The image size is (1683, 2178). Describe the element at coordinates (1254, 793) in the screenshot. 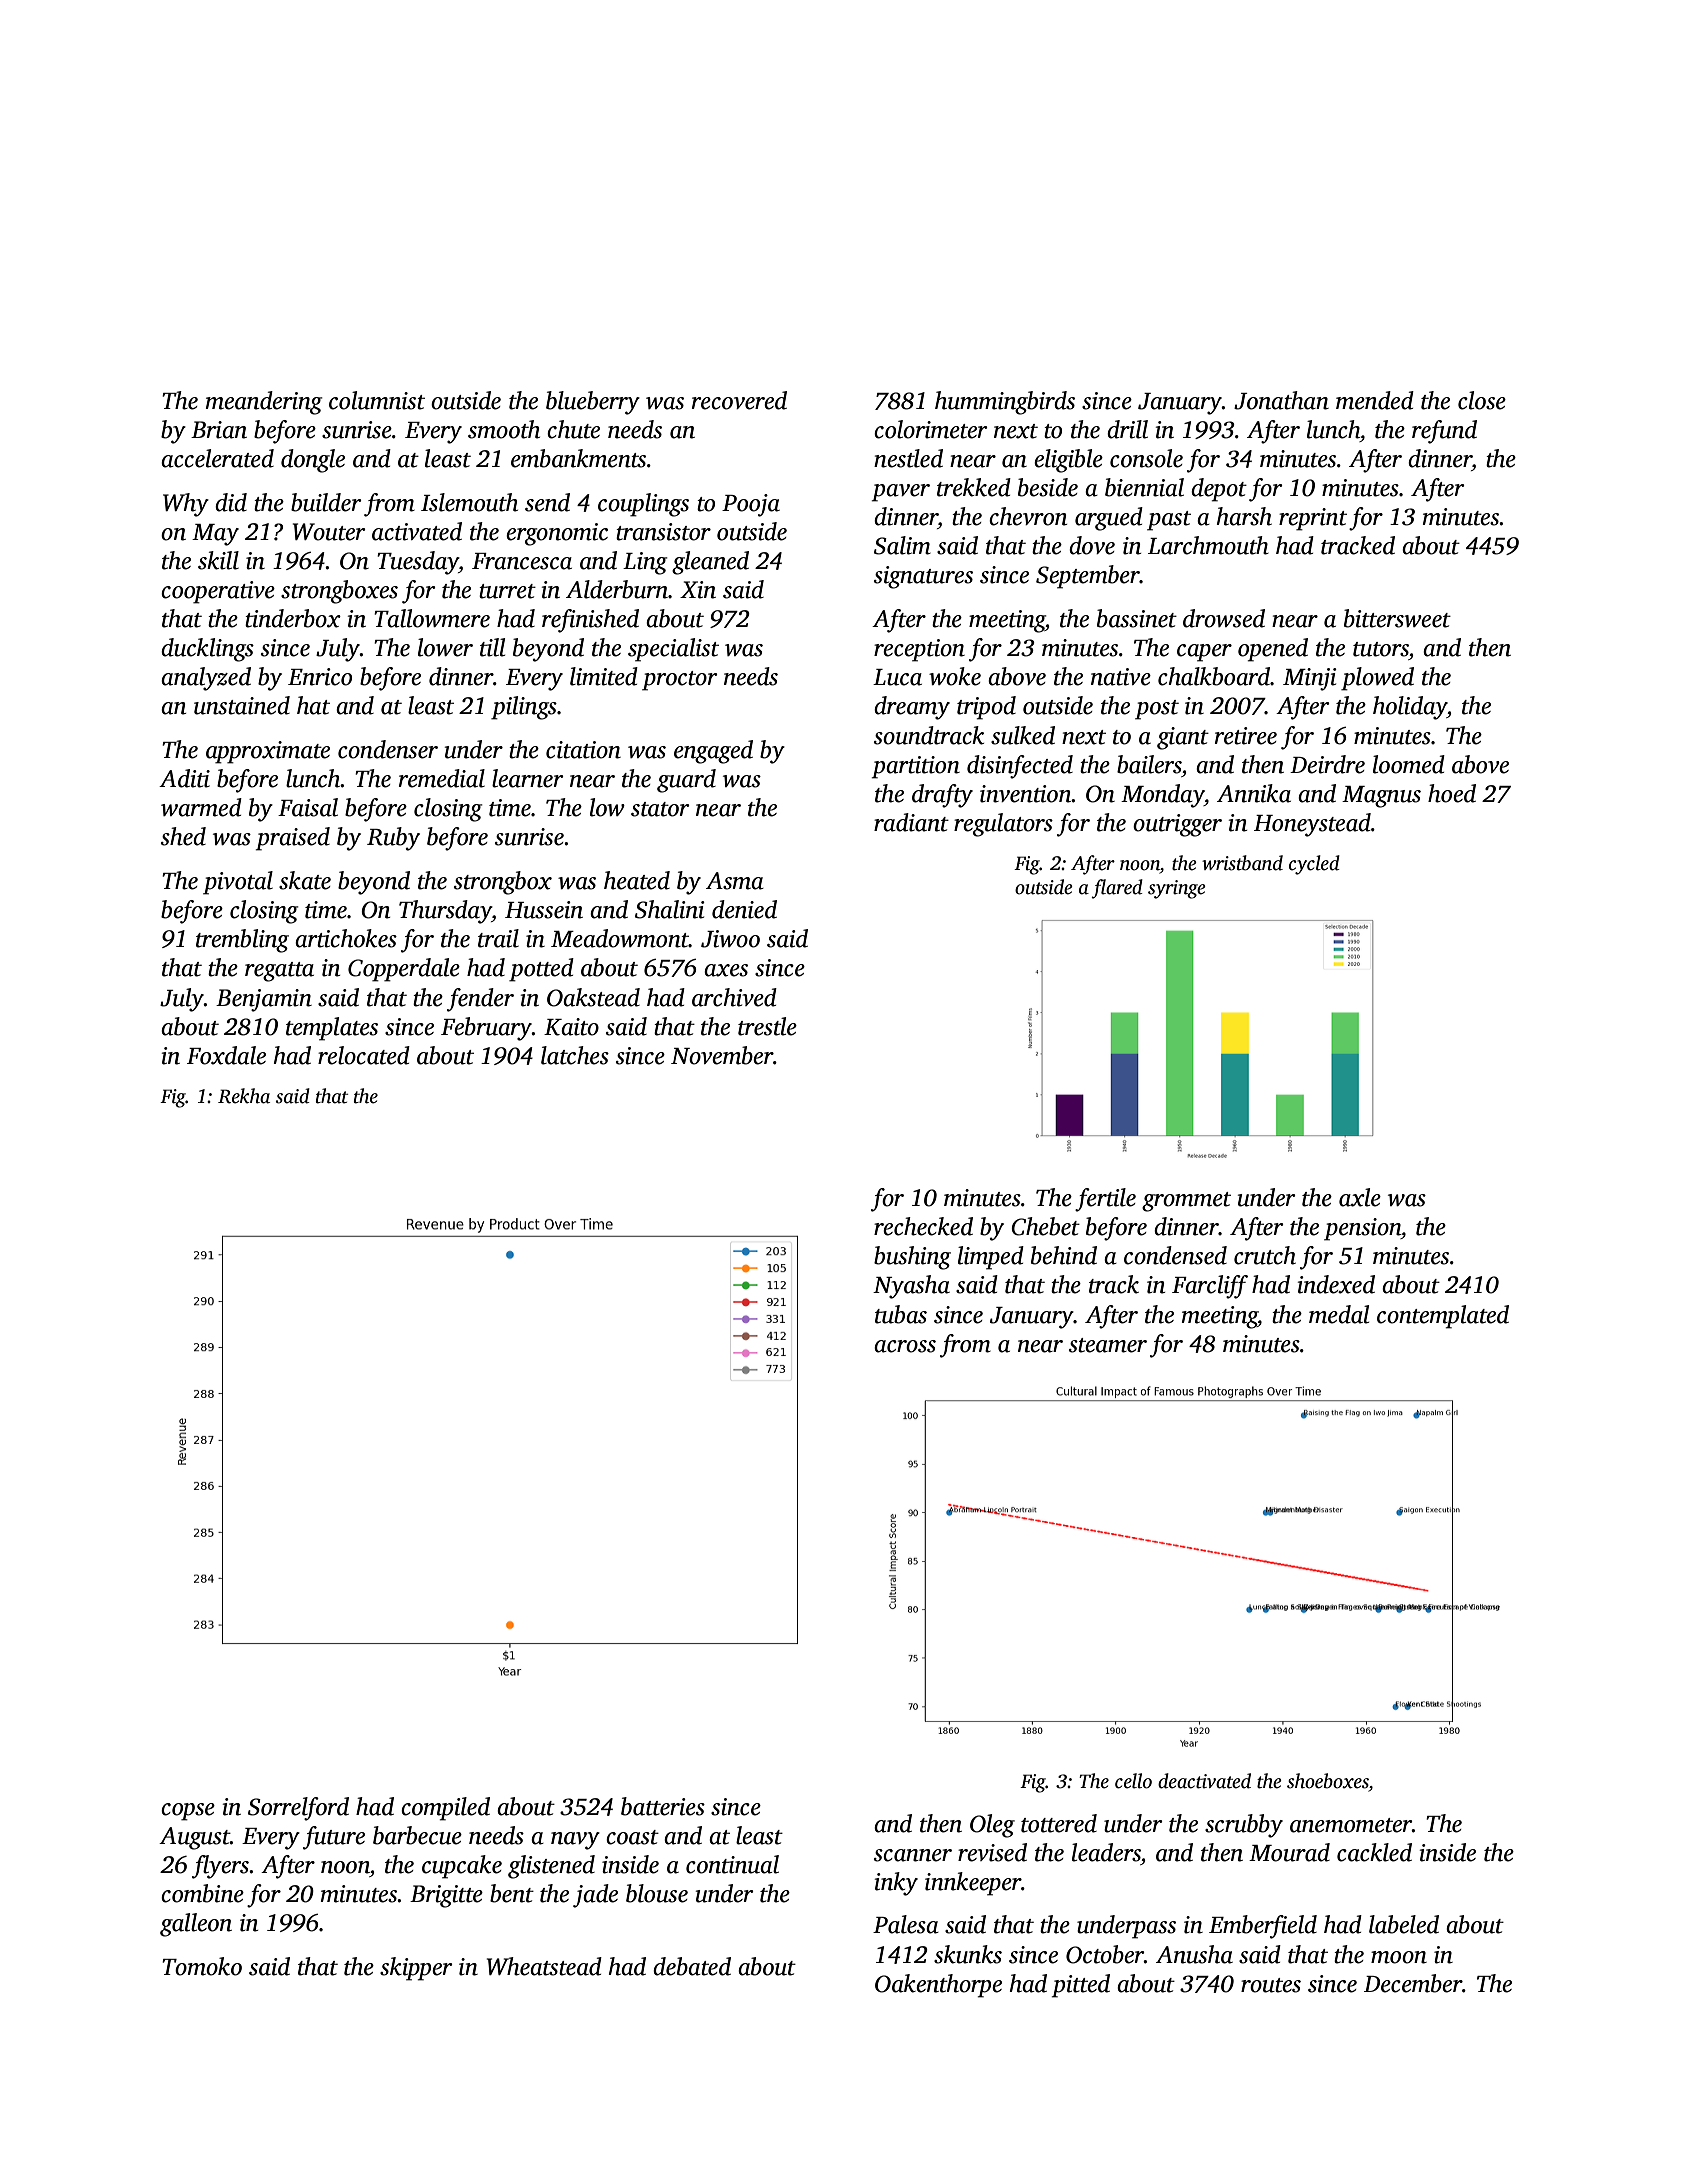

I see `Annika` at that location.
